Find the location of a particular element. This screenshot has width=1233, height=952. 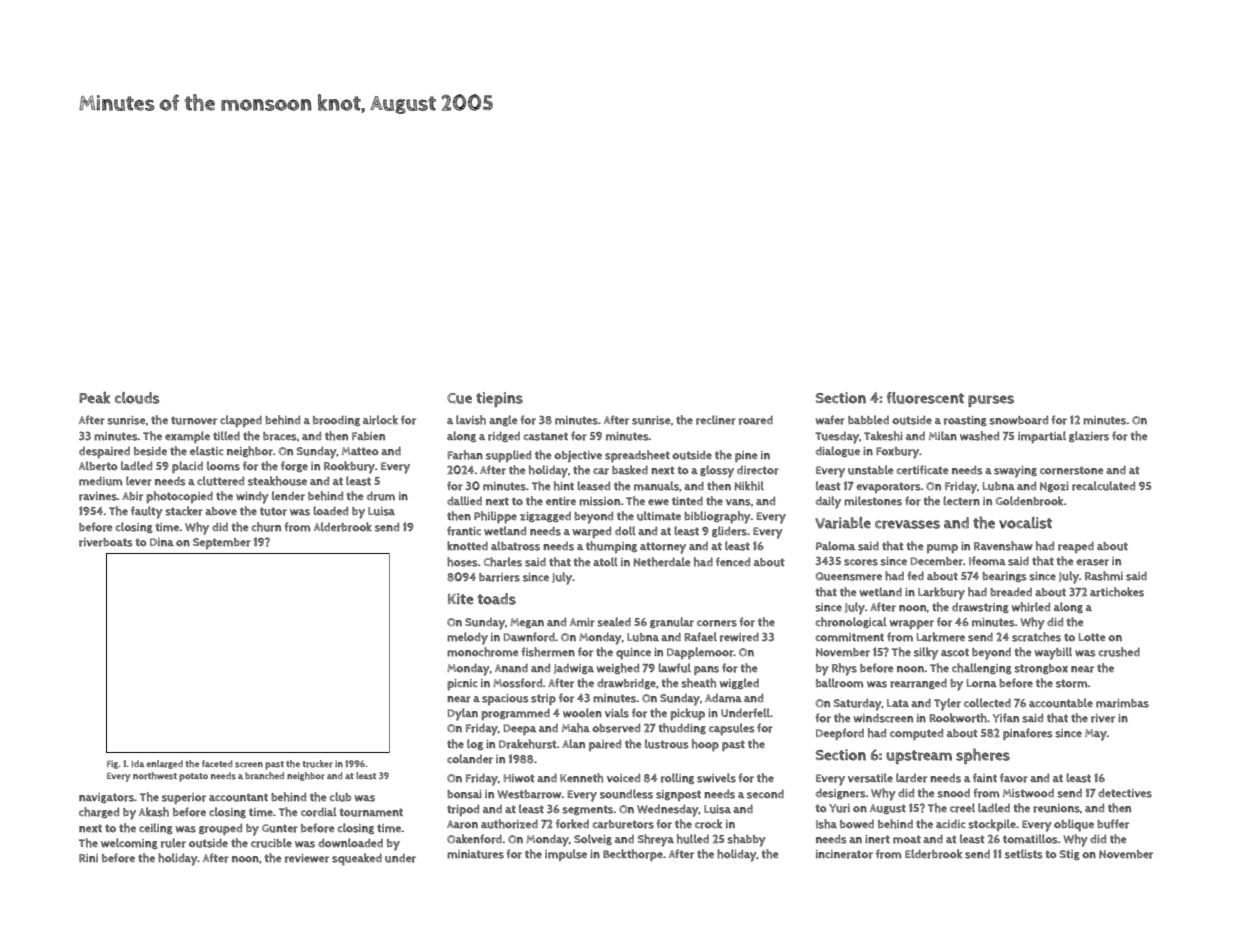

Netherdale is located at coordinates (662, 562).
